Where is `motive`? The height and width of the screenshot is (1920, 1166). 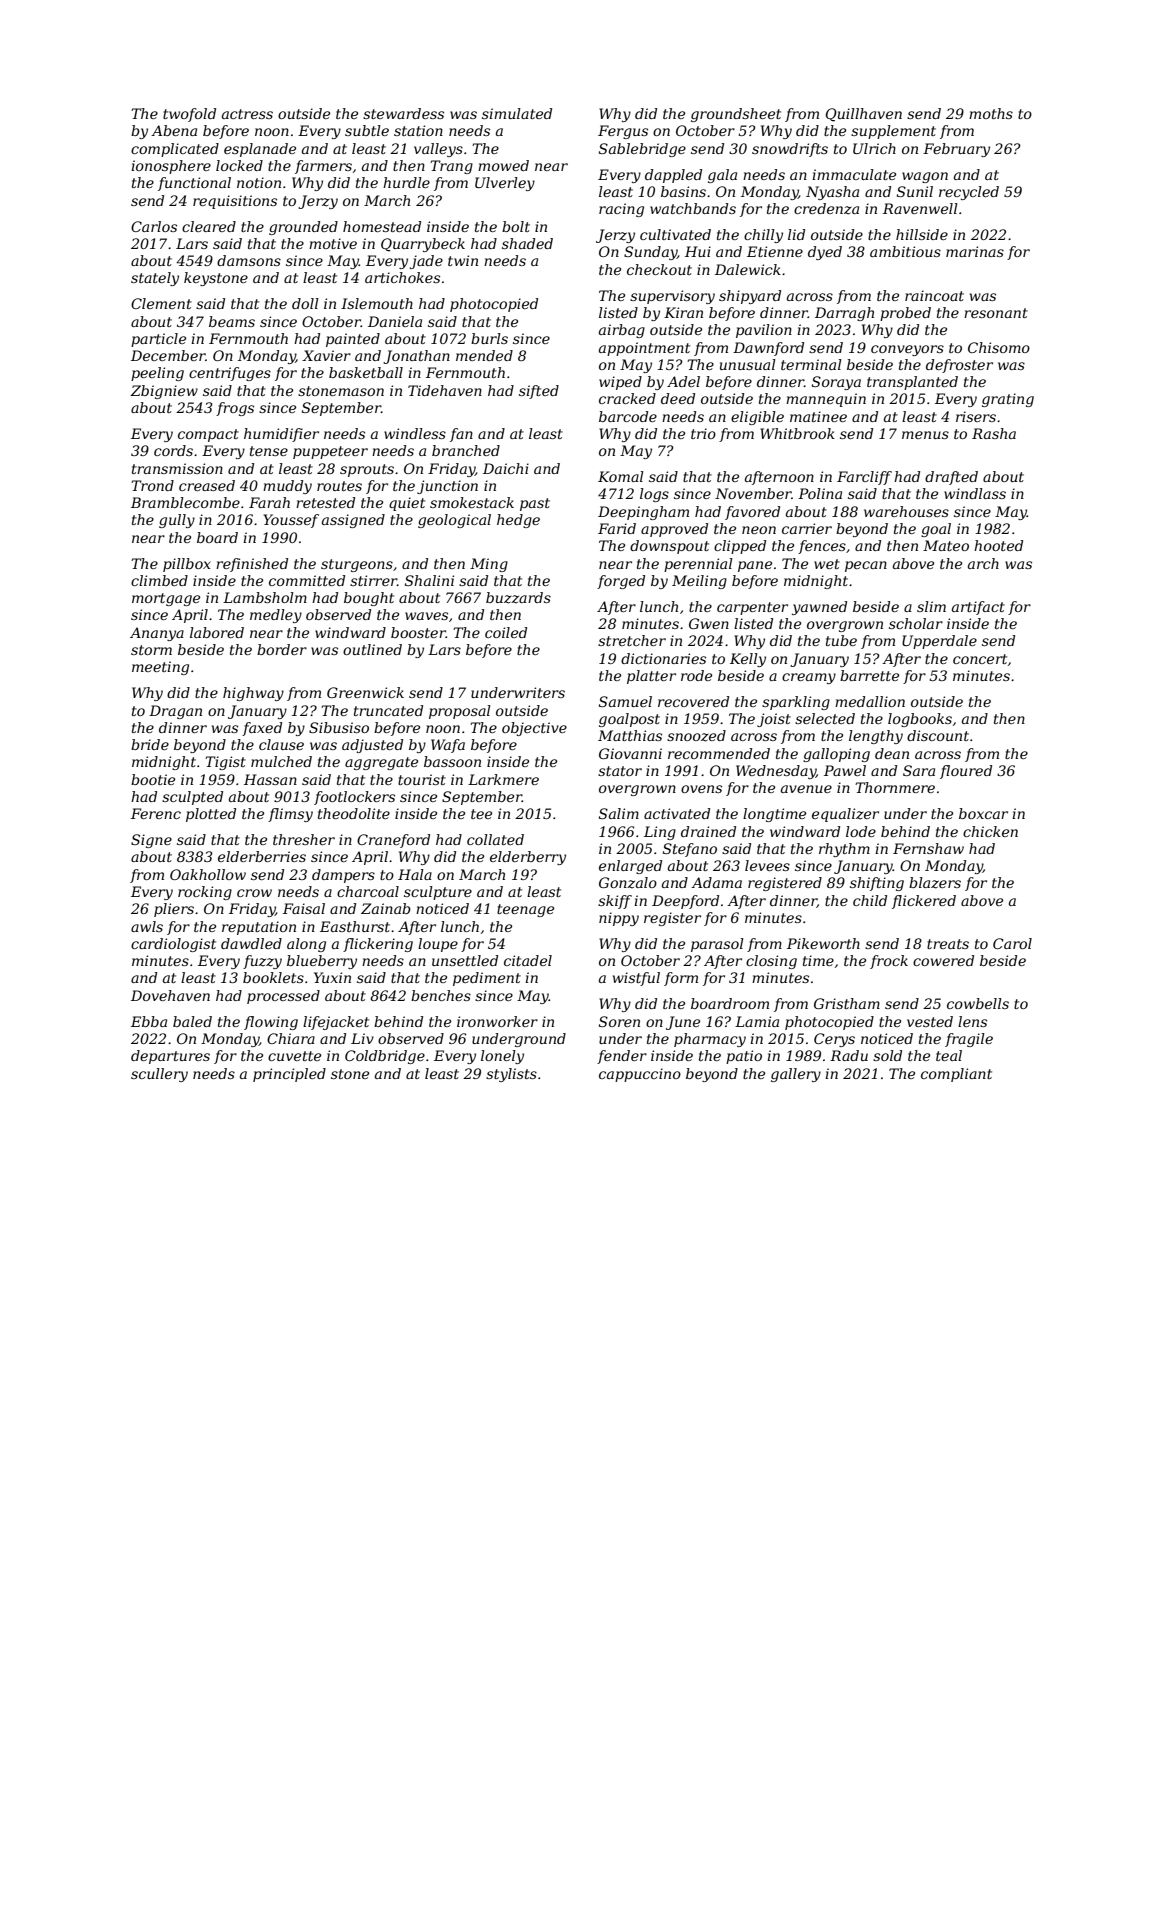
motive is located at coordinates (333, 243).
